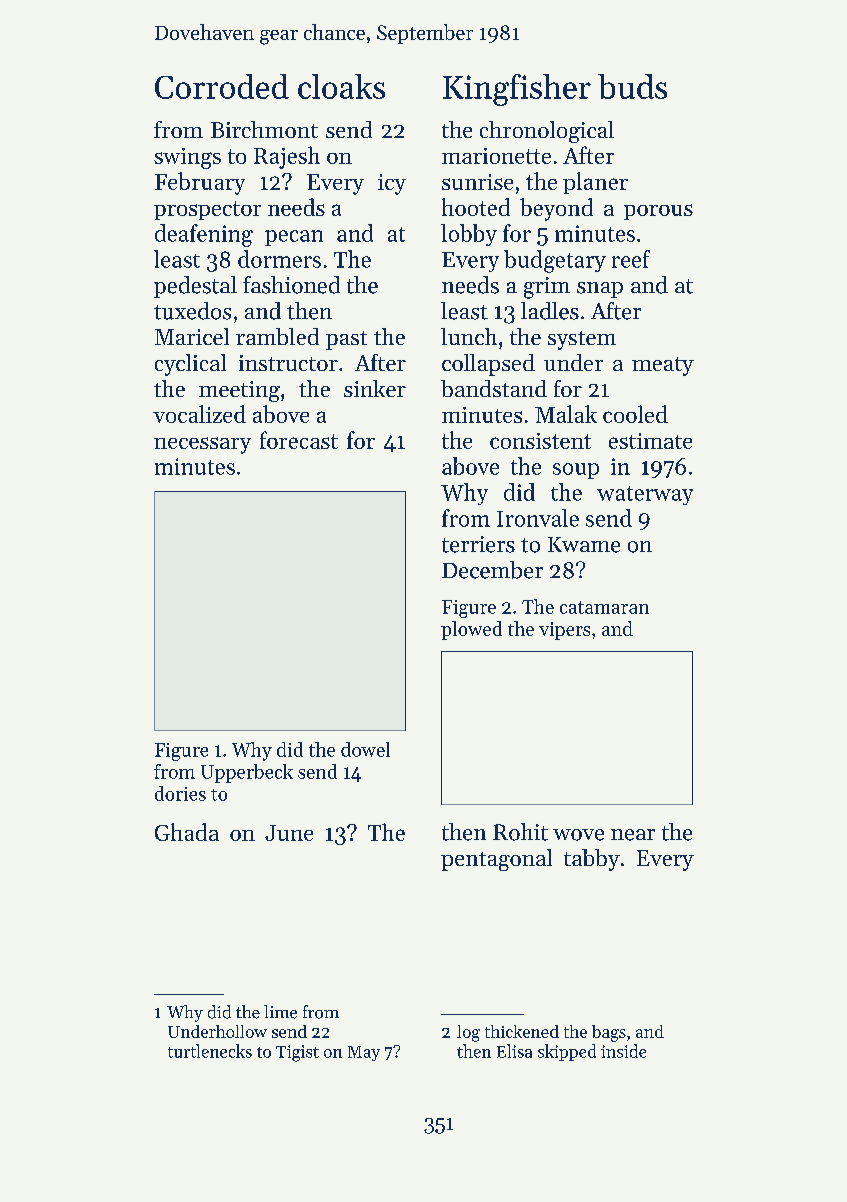  I want to click on Ghada, so click(187, 832).
